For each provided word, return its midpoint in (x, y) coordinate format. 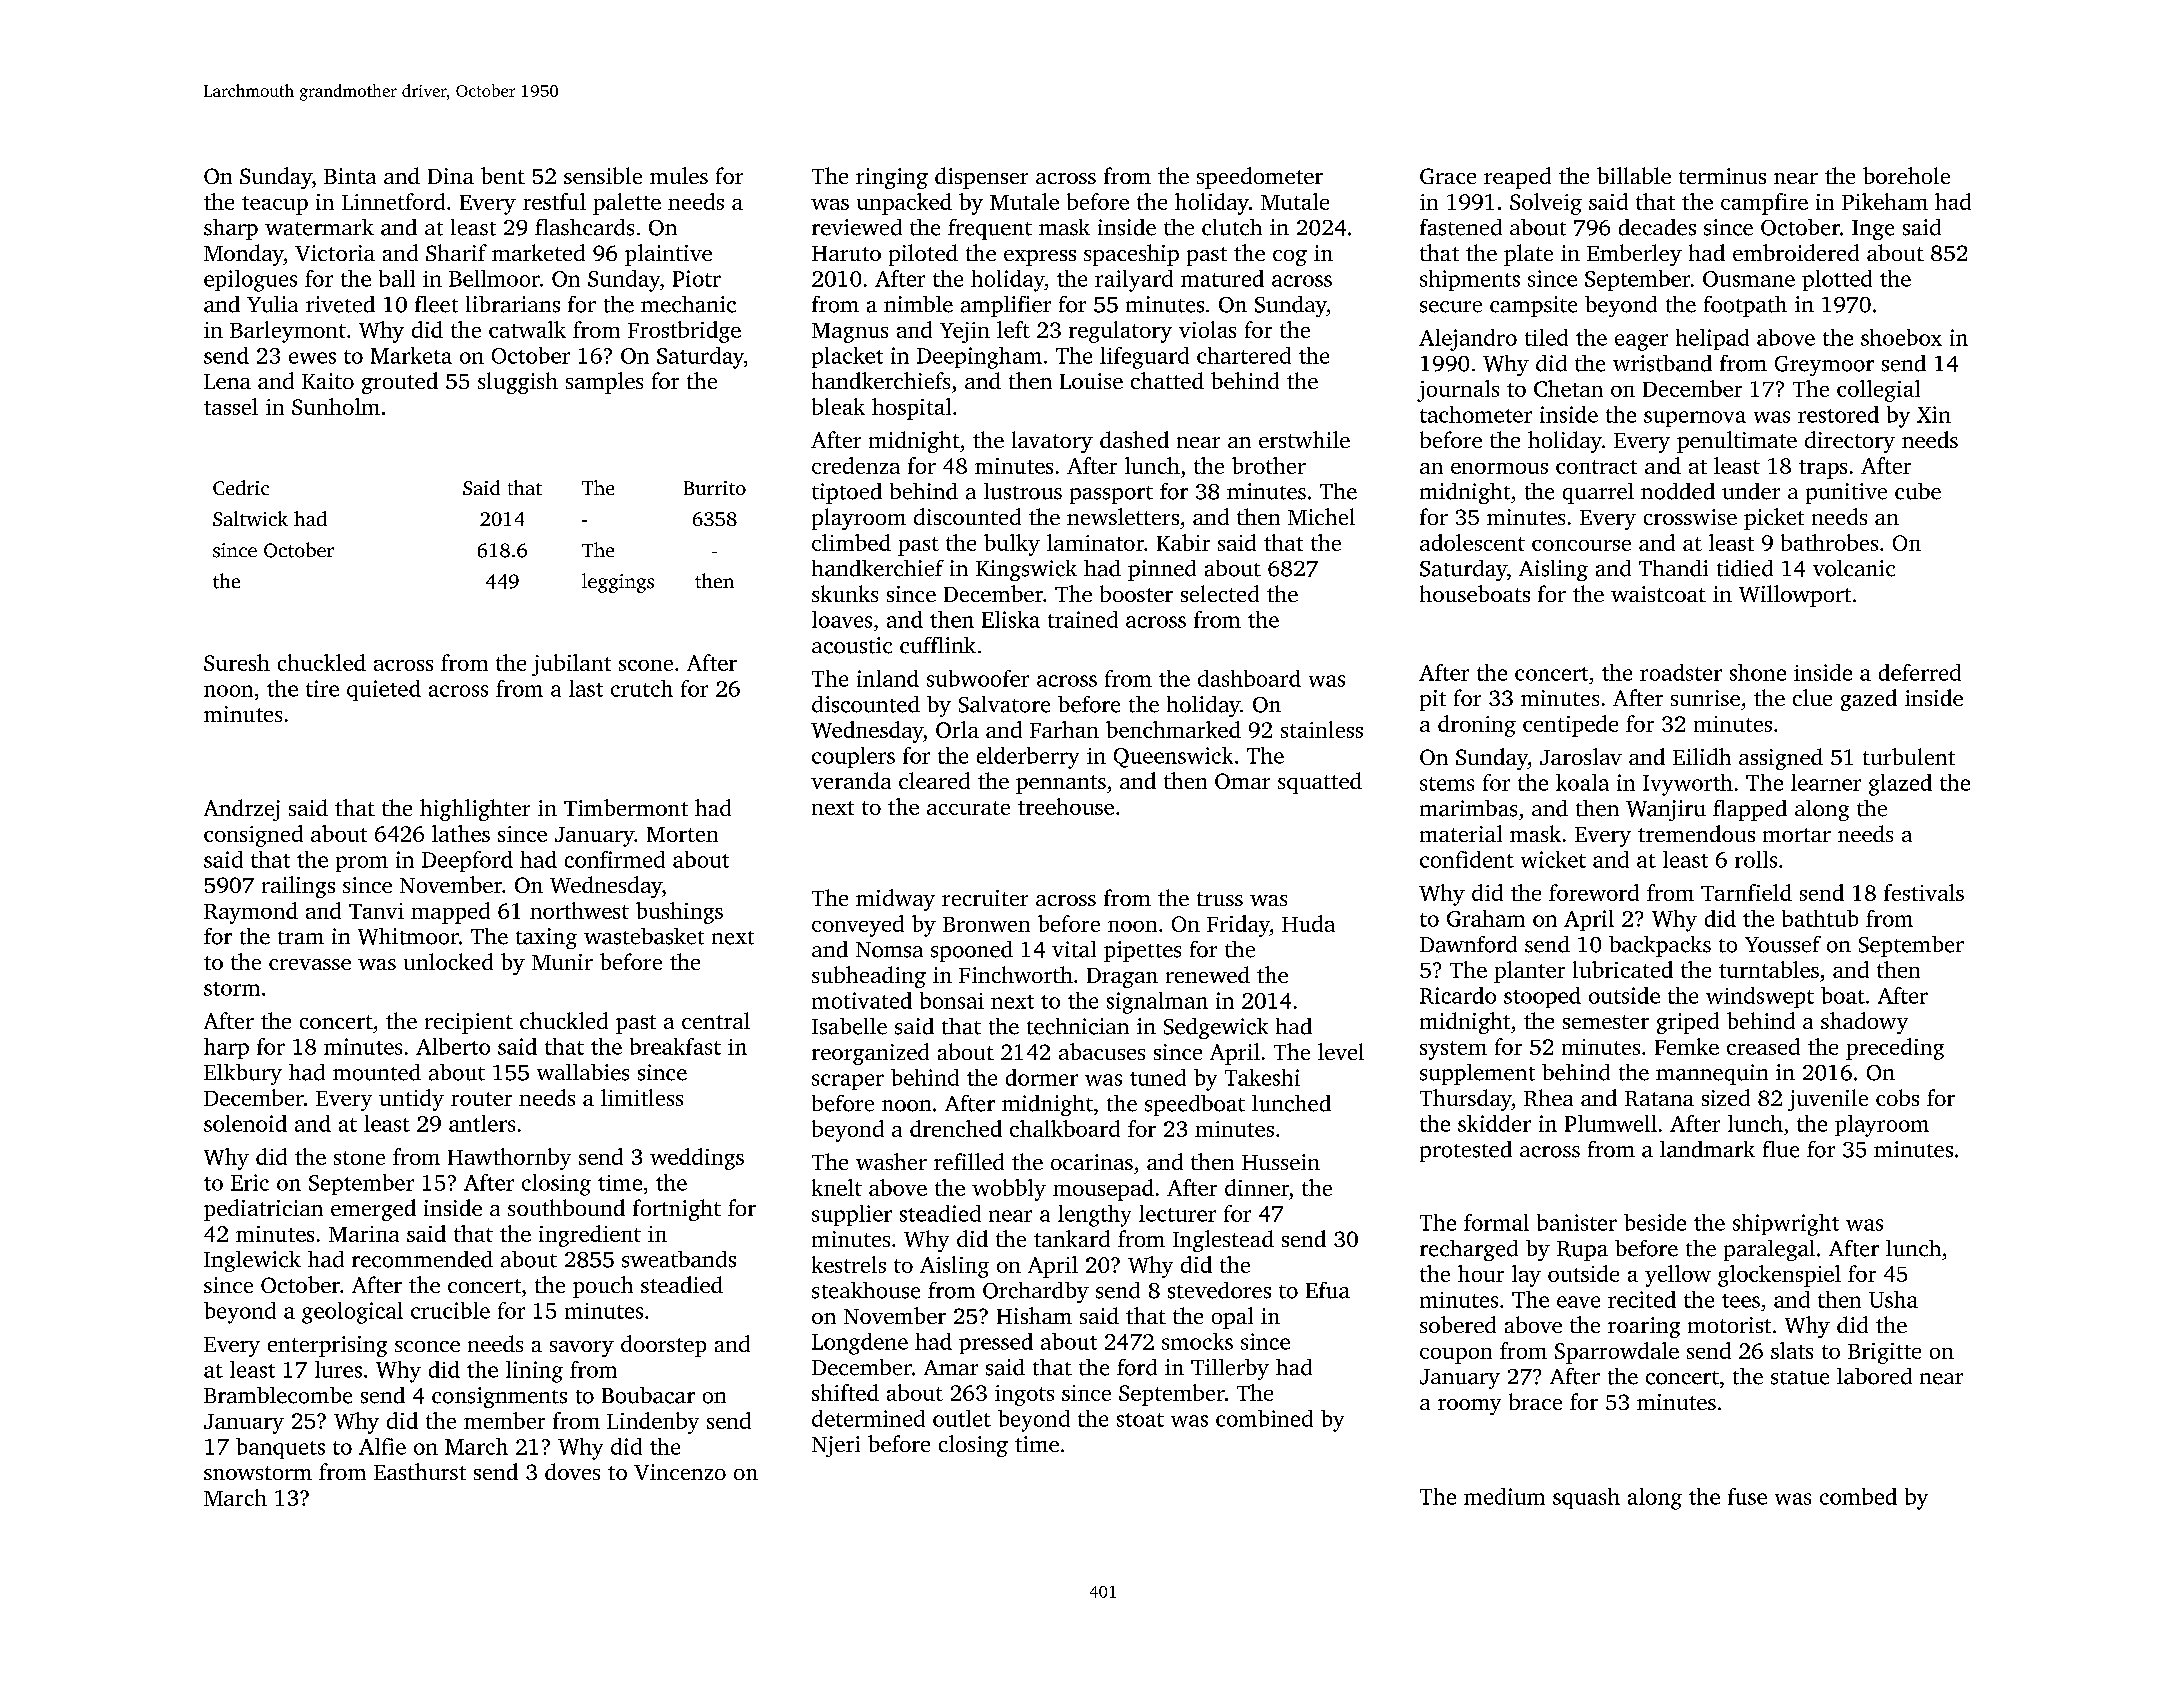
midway (895, 900)
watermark (319, 227)
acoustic (852, 645)
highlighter (475, 810)
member (504, 1420)
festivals (1924, 892)
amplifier (1006, 306)
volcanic (1854, 568)
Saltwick (250, 518)
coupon (1456, 1356)
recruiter (985, 898)
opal (1232, 1318)
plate (1528, 255)
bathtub (1820, 918)
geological (352, 1313)
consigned (253, 836)
